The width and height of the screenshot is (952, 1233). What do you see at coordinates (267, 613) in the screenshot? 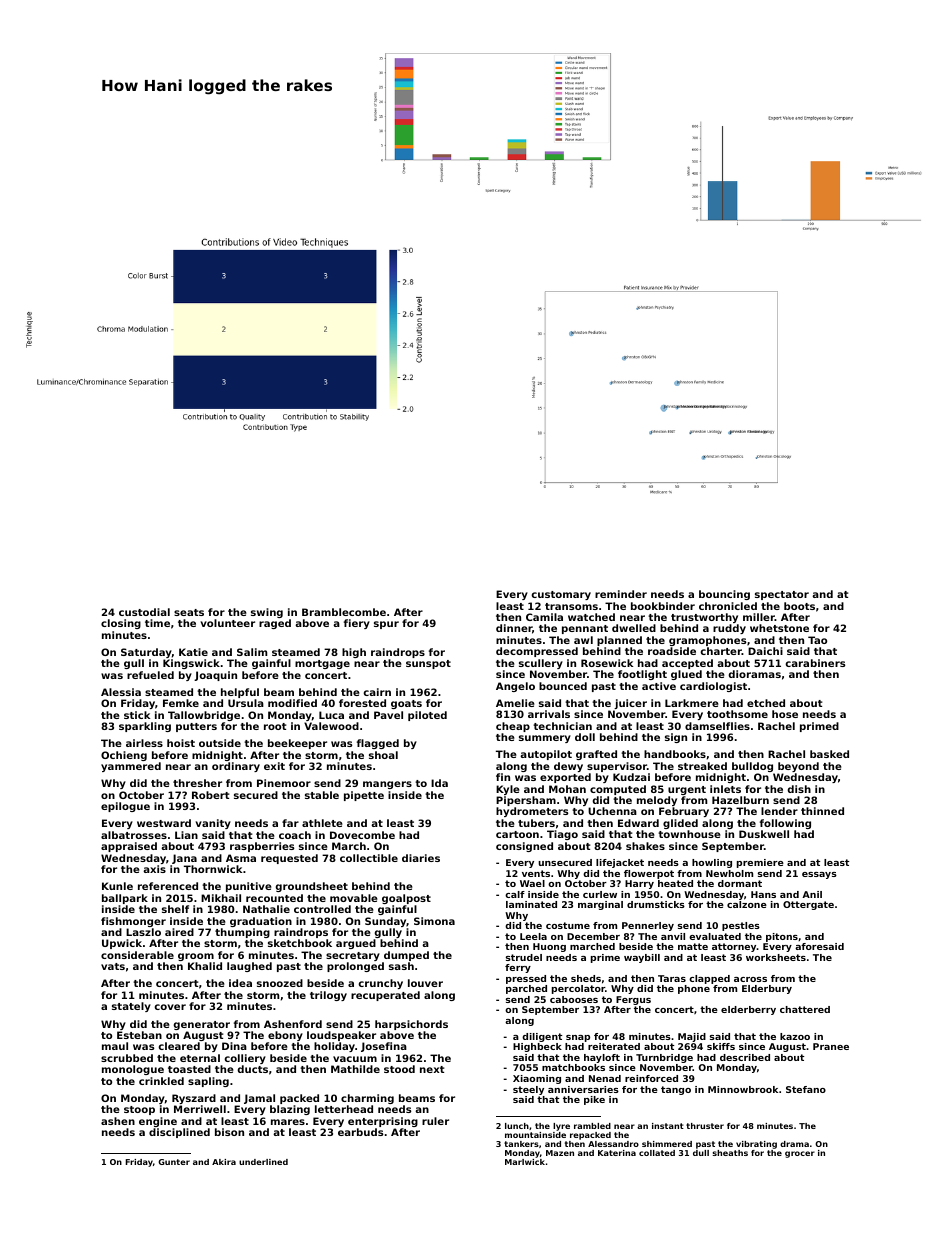
I see `swing` at bounding box center [267, 613].
